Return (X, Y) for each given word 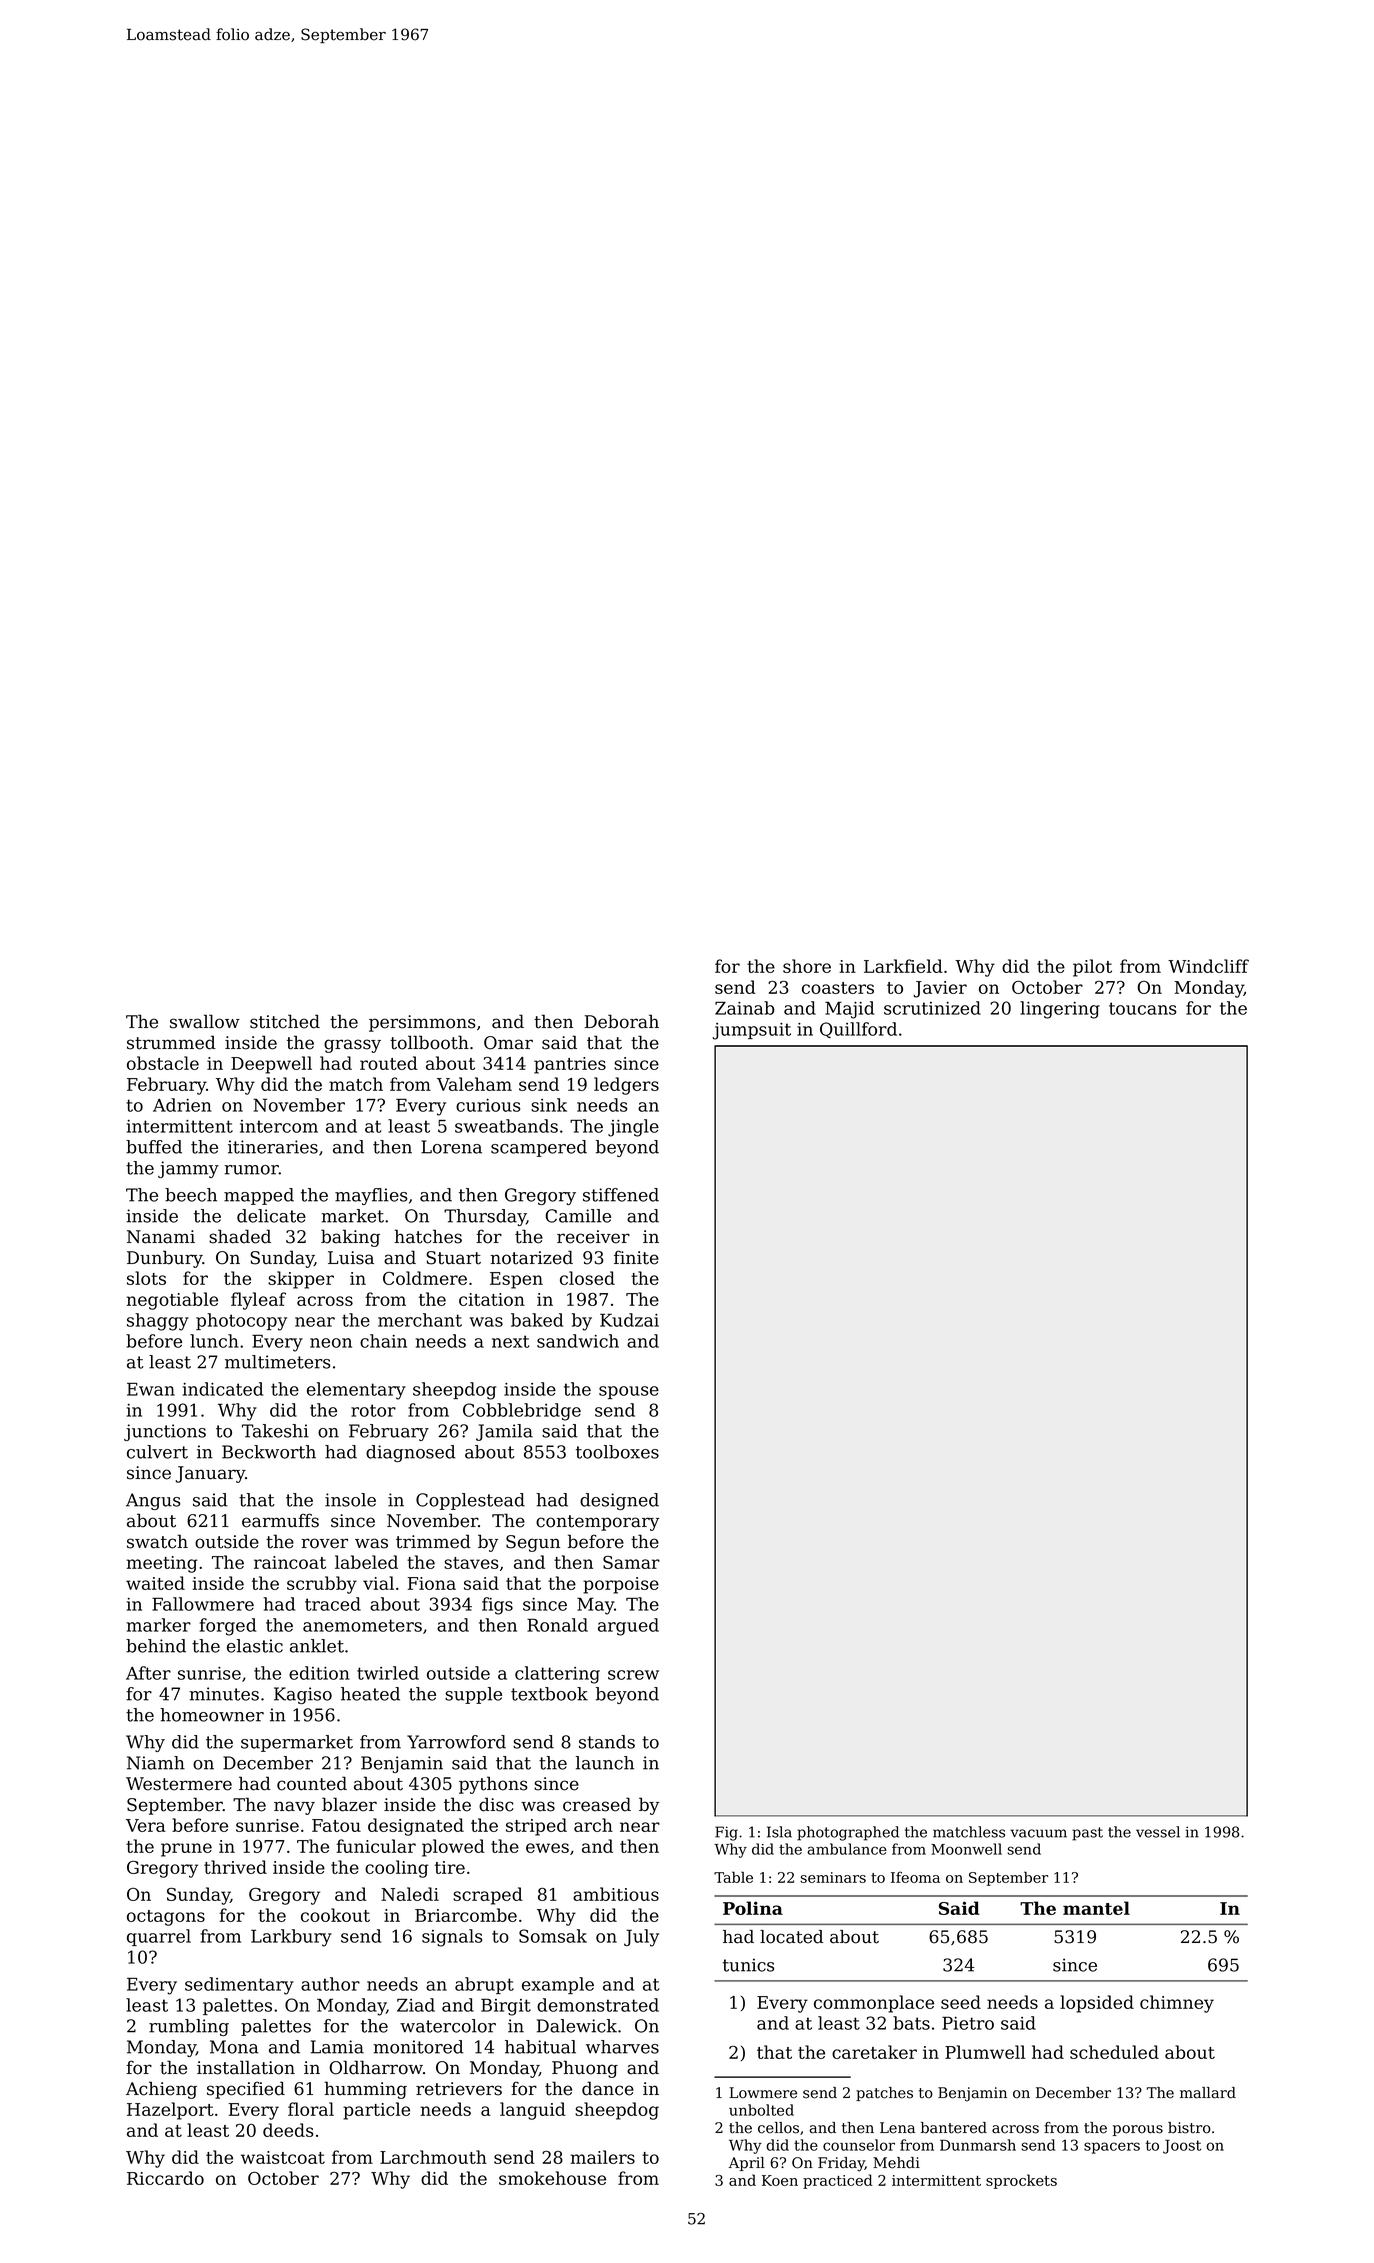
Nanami (161, 1237)
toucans (1142, 1008)
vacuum (1038, 1833)
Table (733, 1877)
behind (156, 1646)
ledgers (626, 1086)
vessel (1158, 1832)
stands (607, 1742)
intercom (279, 1126)
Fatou (336, 1825)
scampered (539, 1148)
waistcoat (283, 2157)
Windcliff (1208, 966)
